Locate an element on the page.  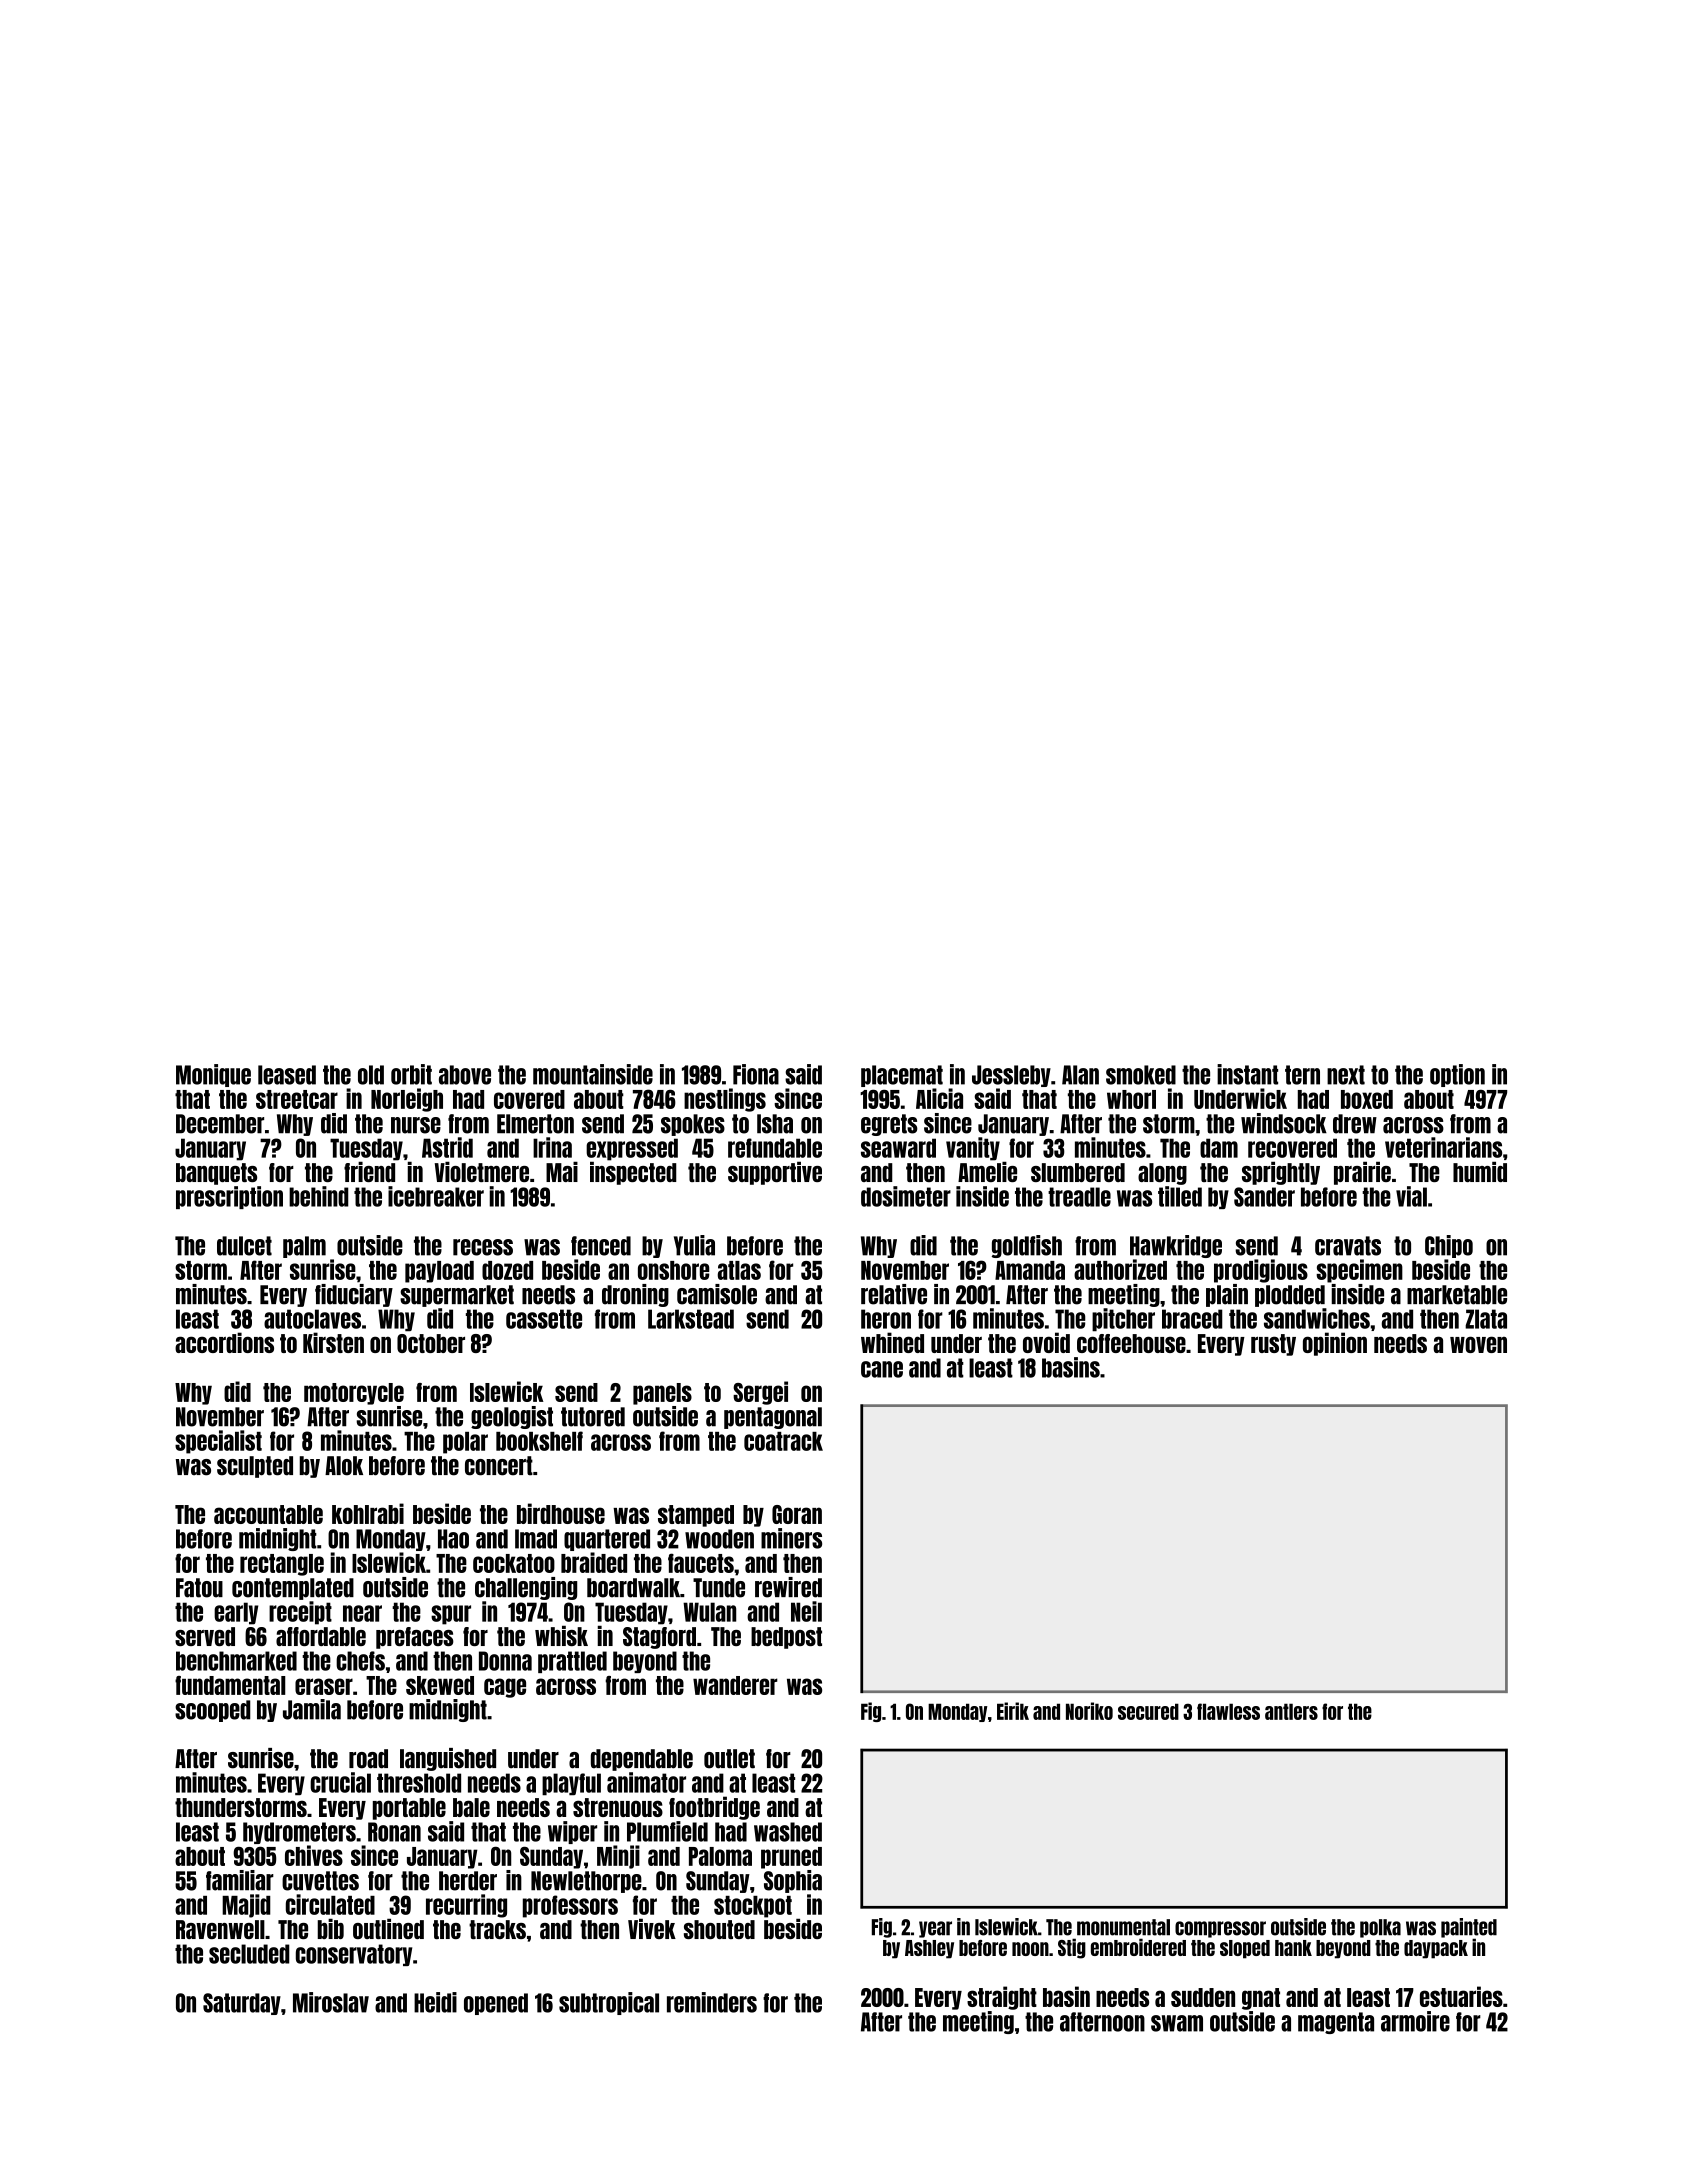
scooped is located at coordinates (213, 1711).
